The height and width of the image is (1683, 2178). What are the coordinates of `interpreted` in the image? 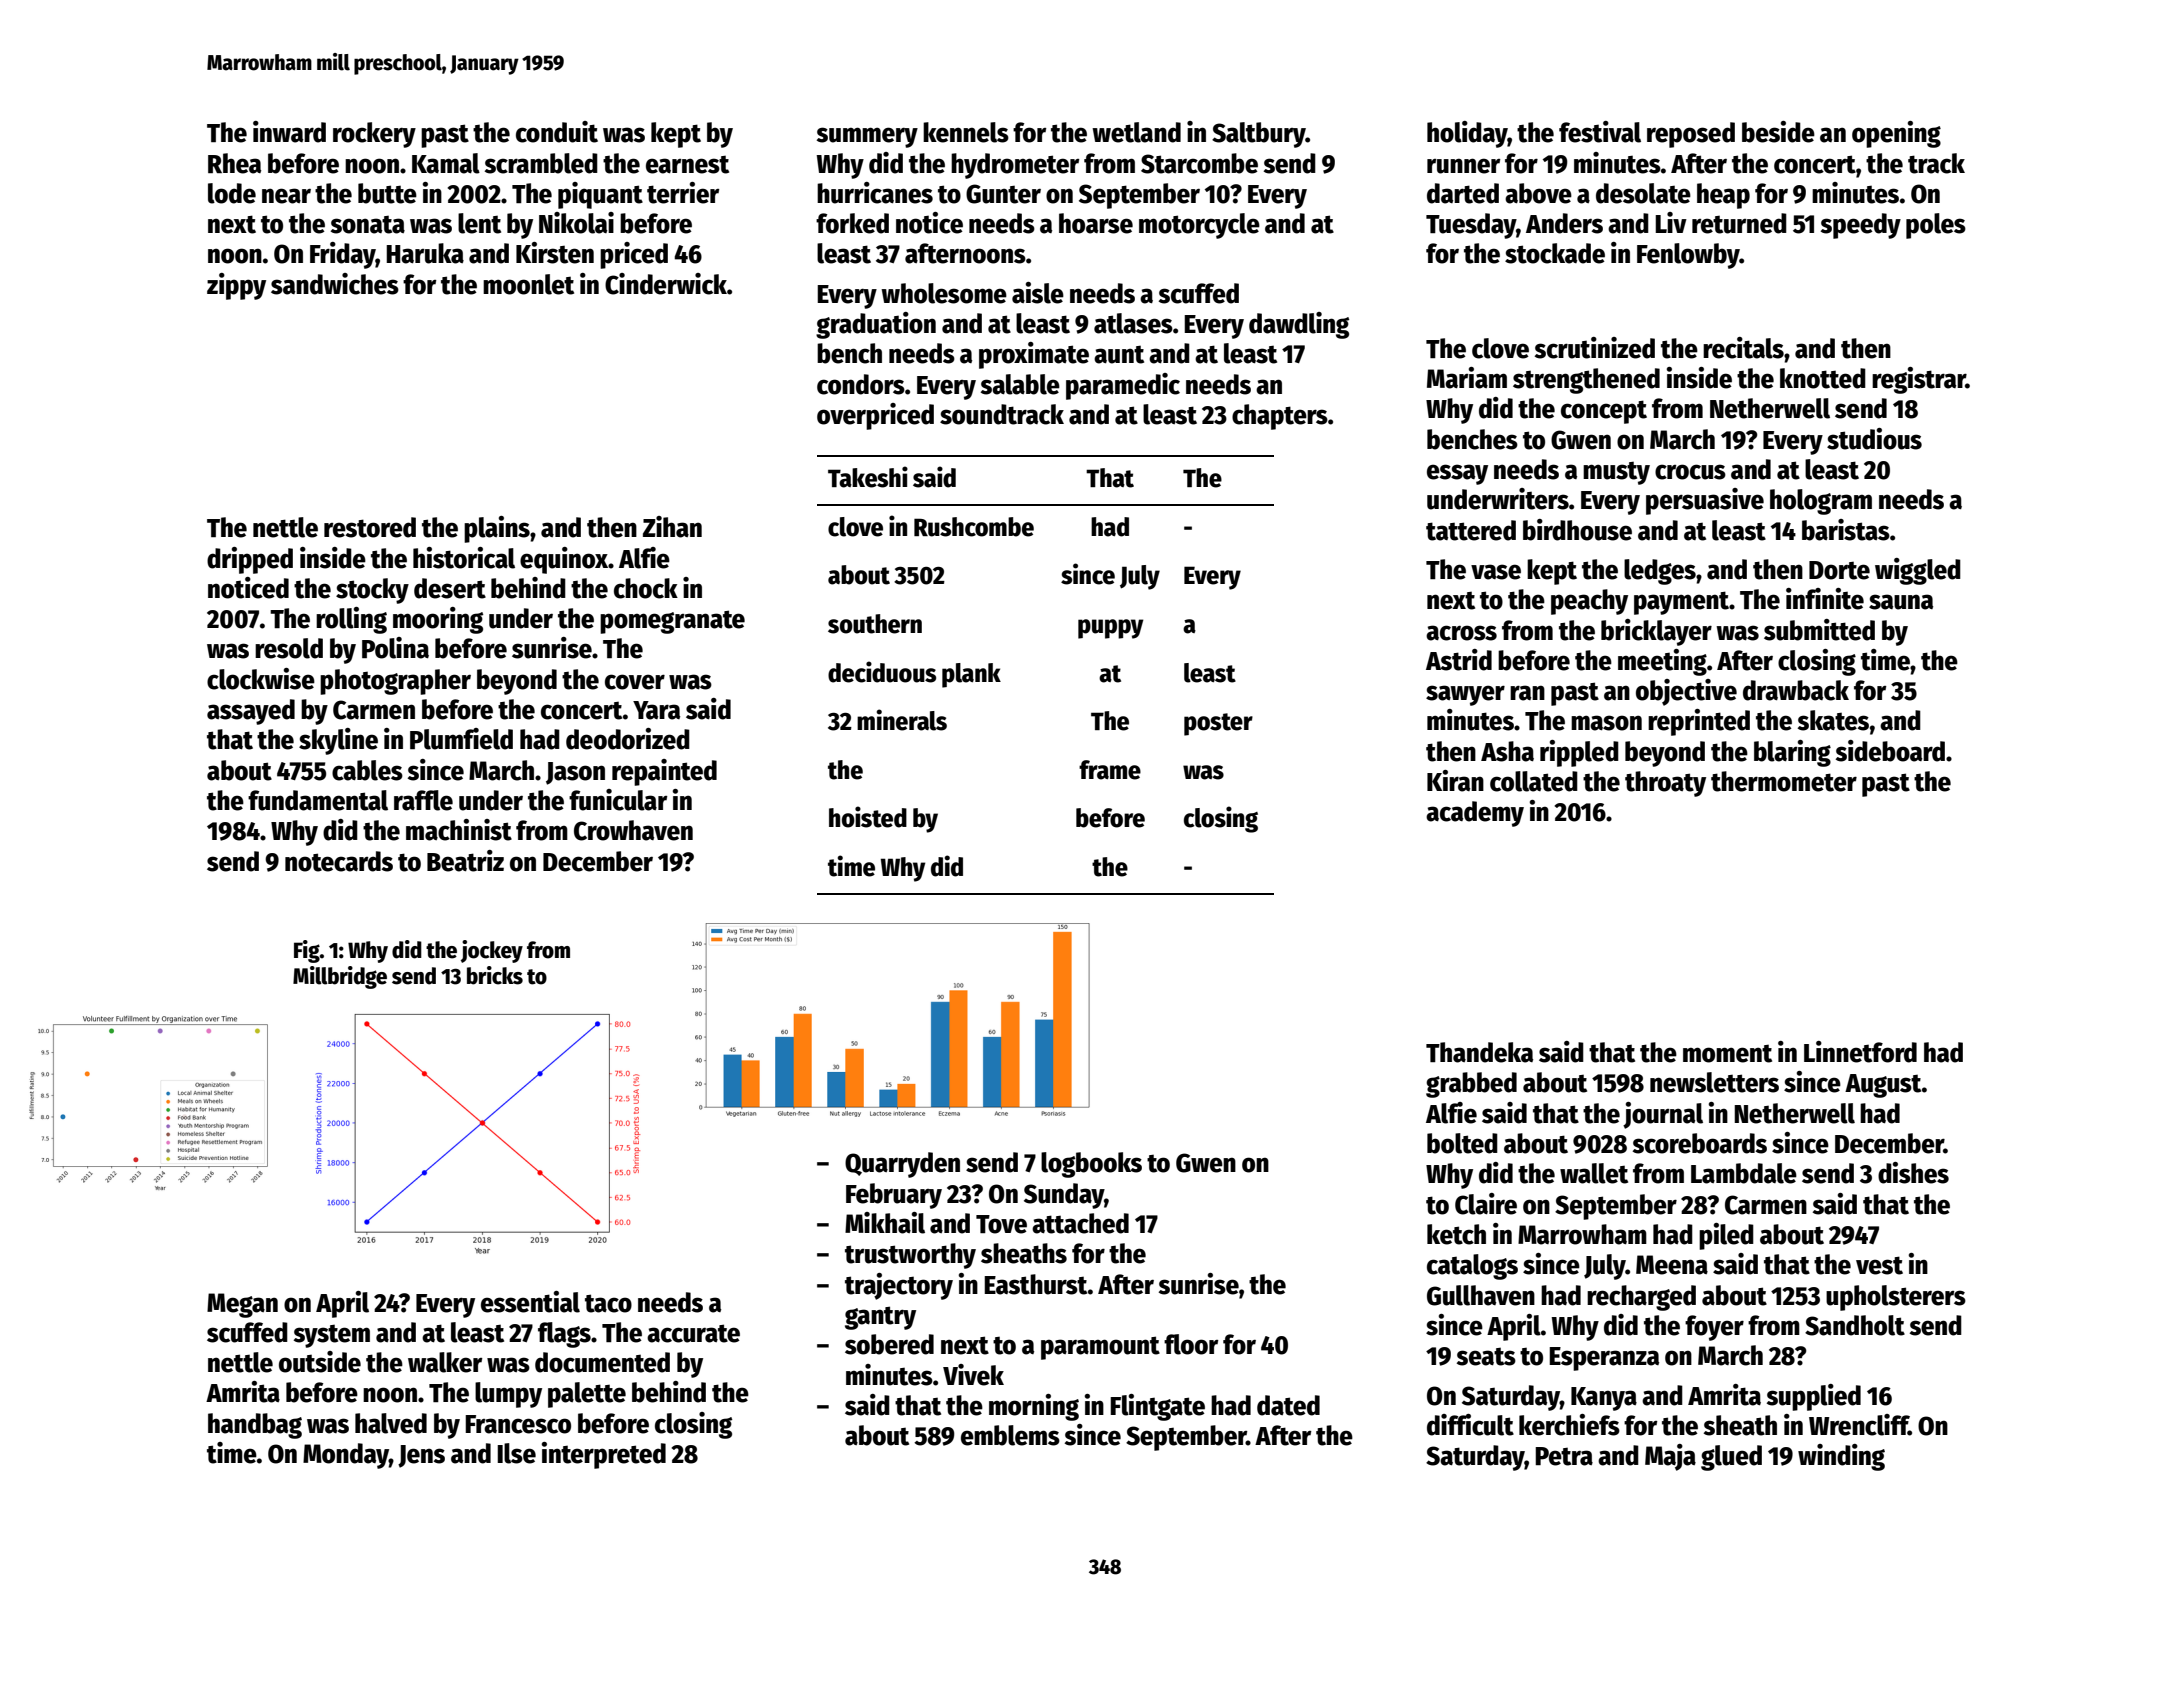 It's located at (604, 1455).
